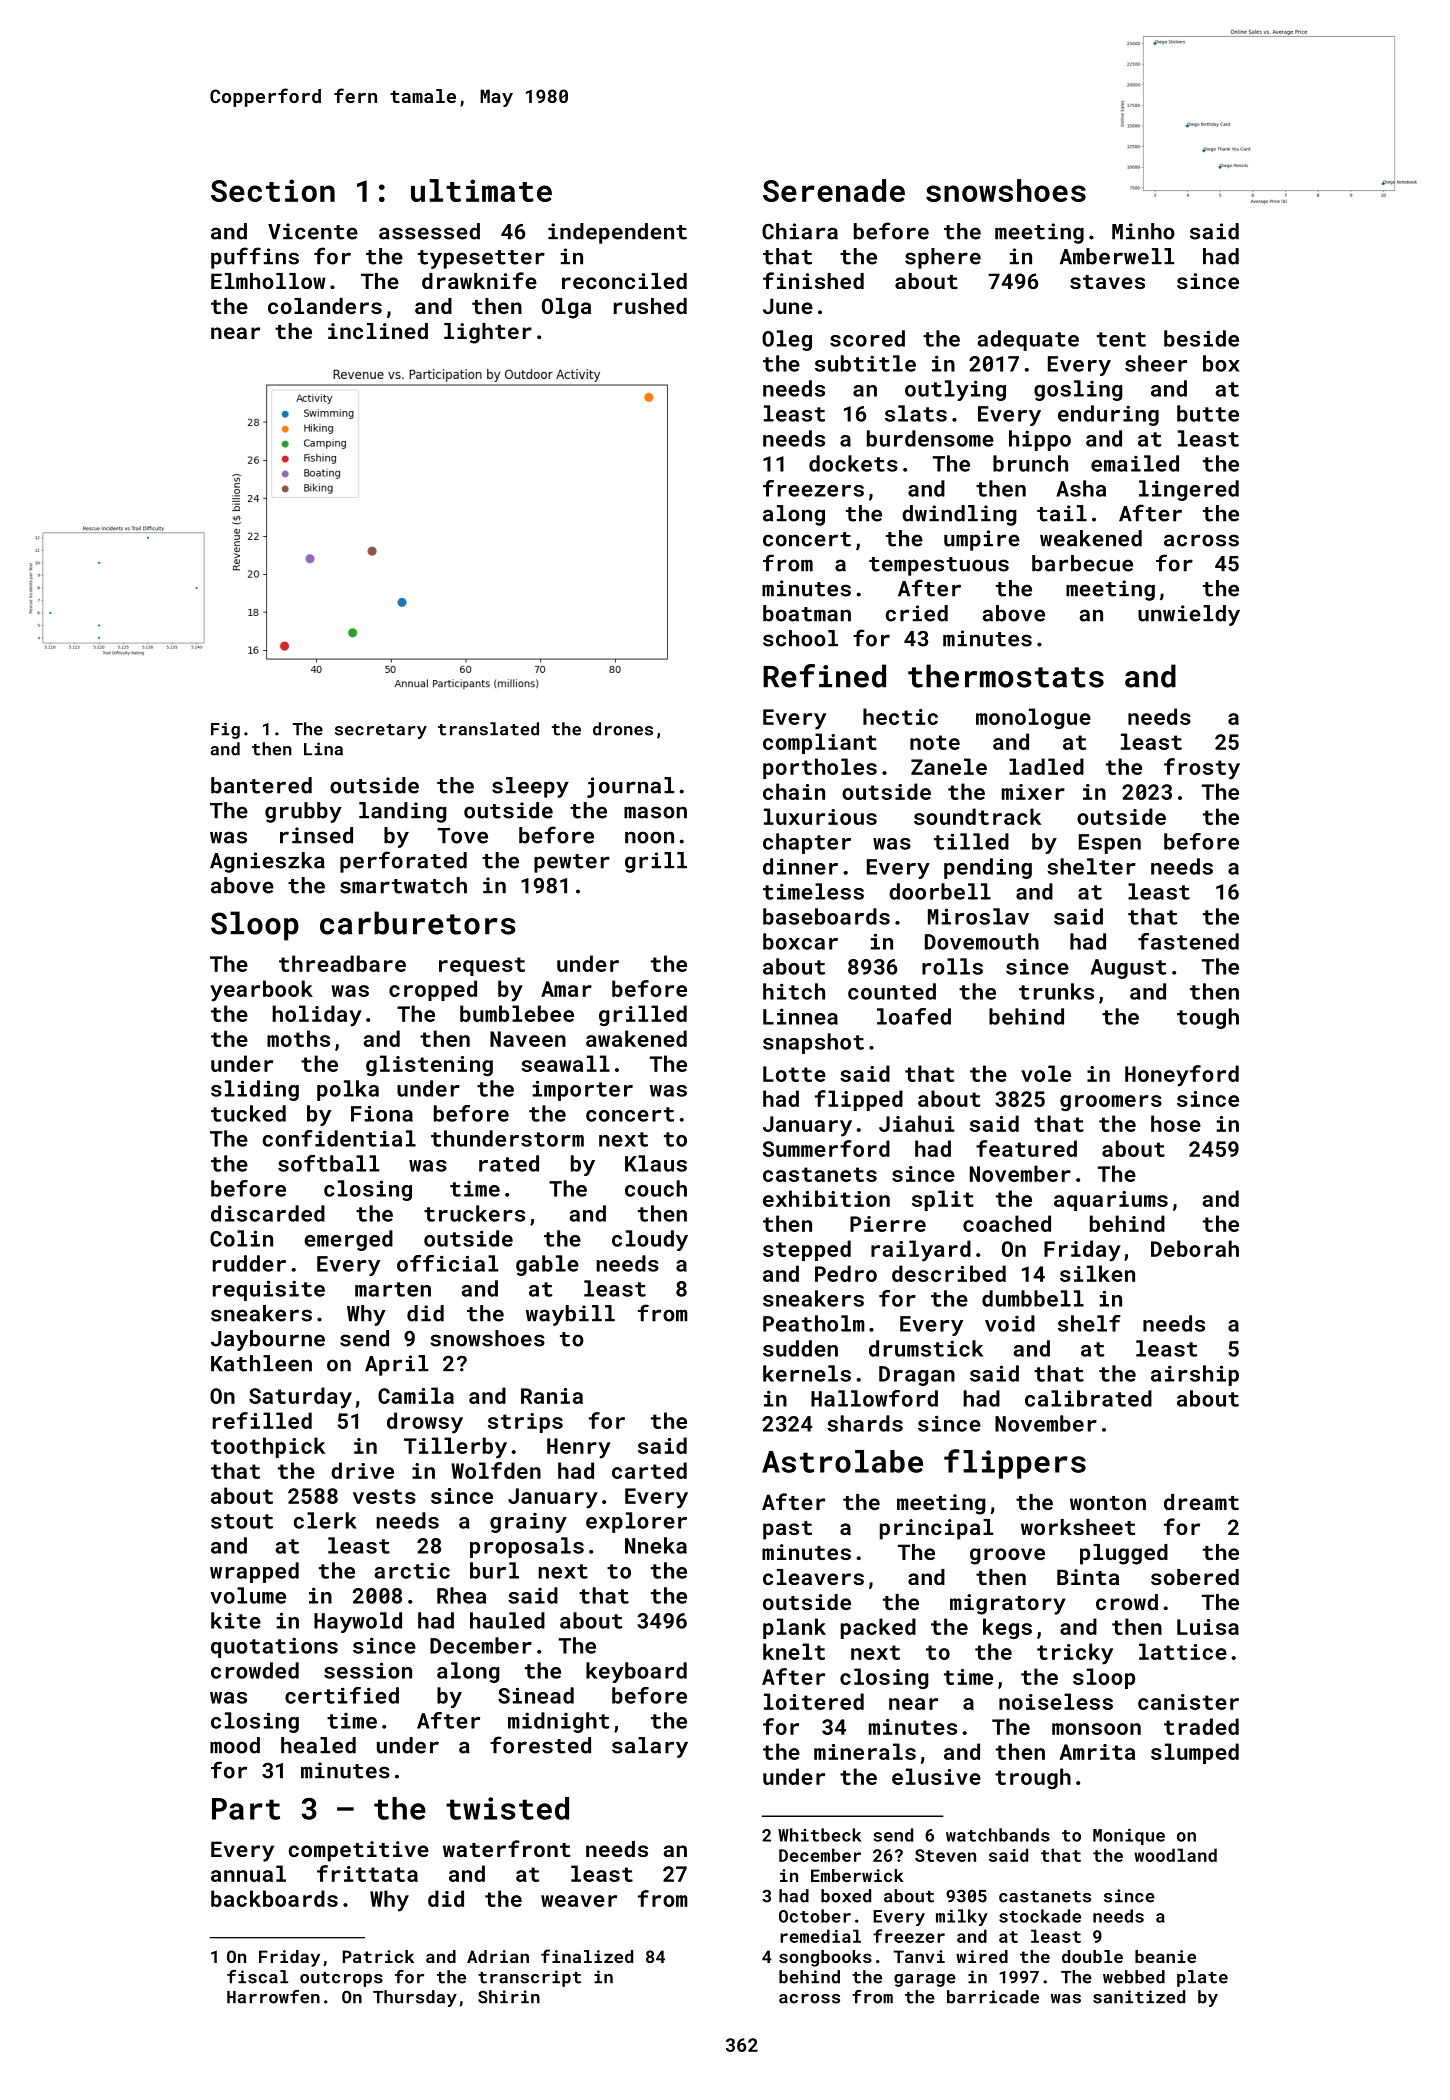 This screenshot has height=2100, width=1450. What do you see at coordinates (235, 1745) in the screenshot?
I see `mood` at bounding box center [235, 1745].
